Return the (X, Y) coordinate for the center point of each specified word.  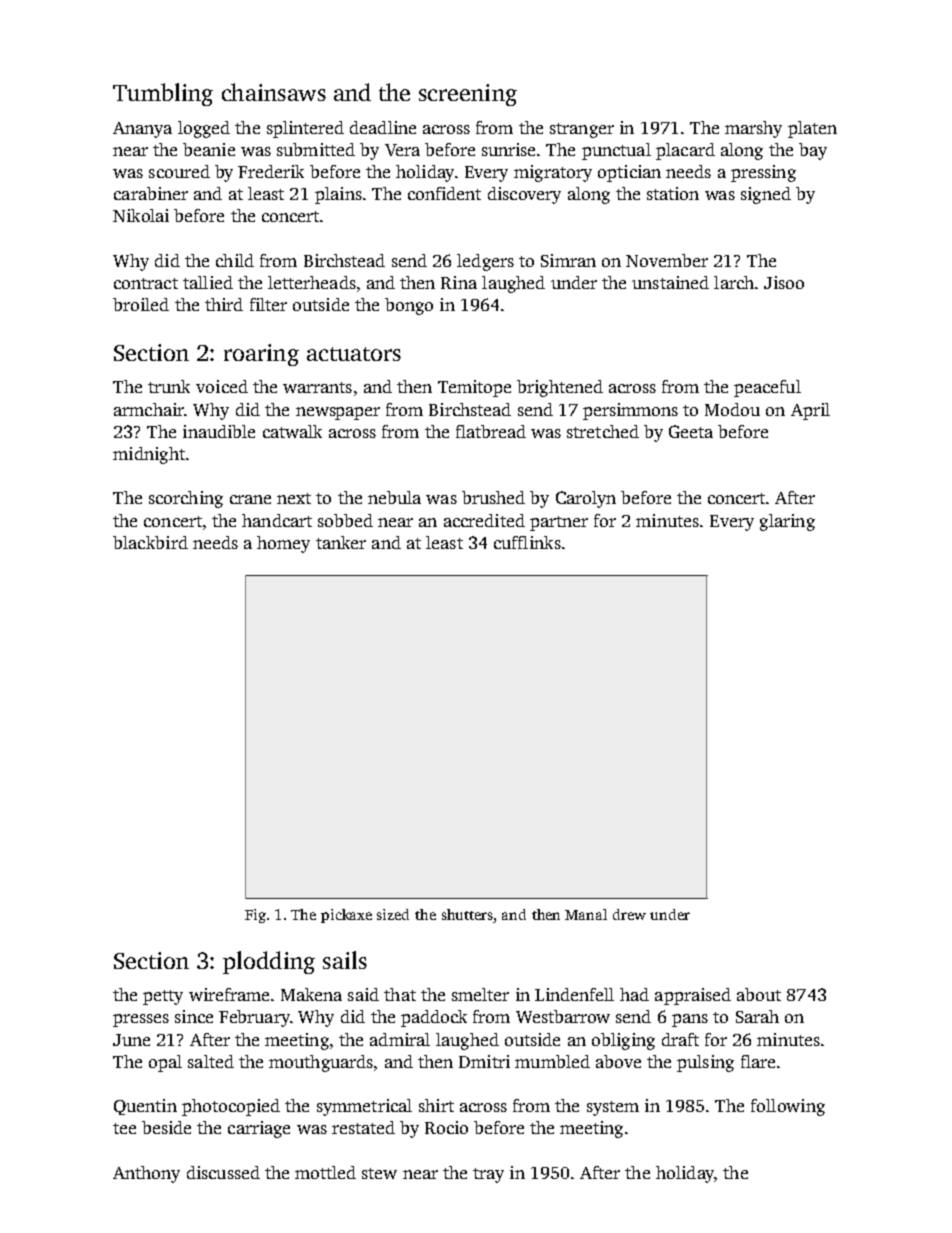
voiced (222, 386)
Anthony (146, 1174)
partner (559, 523)
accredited (484, 520)
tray (488, 1175)
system (613, 1108)
